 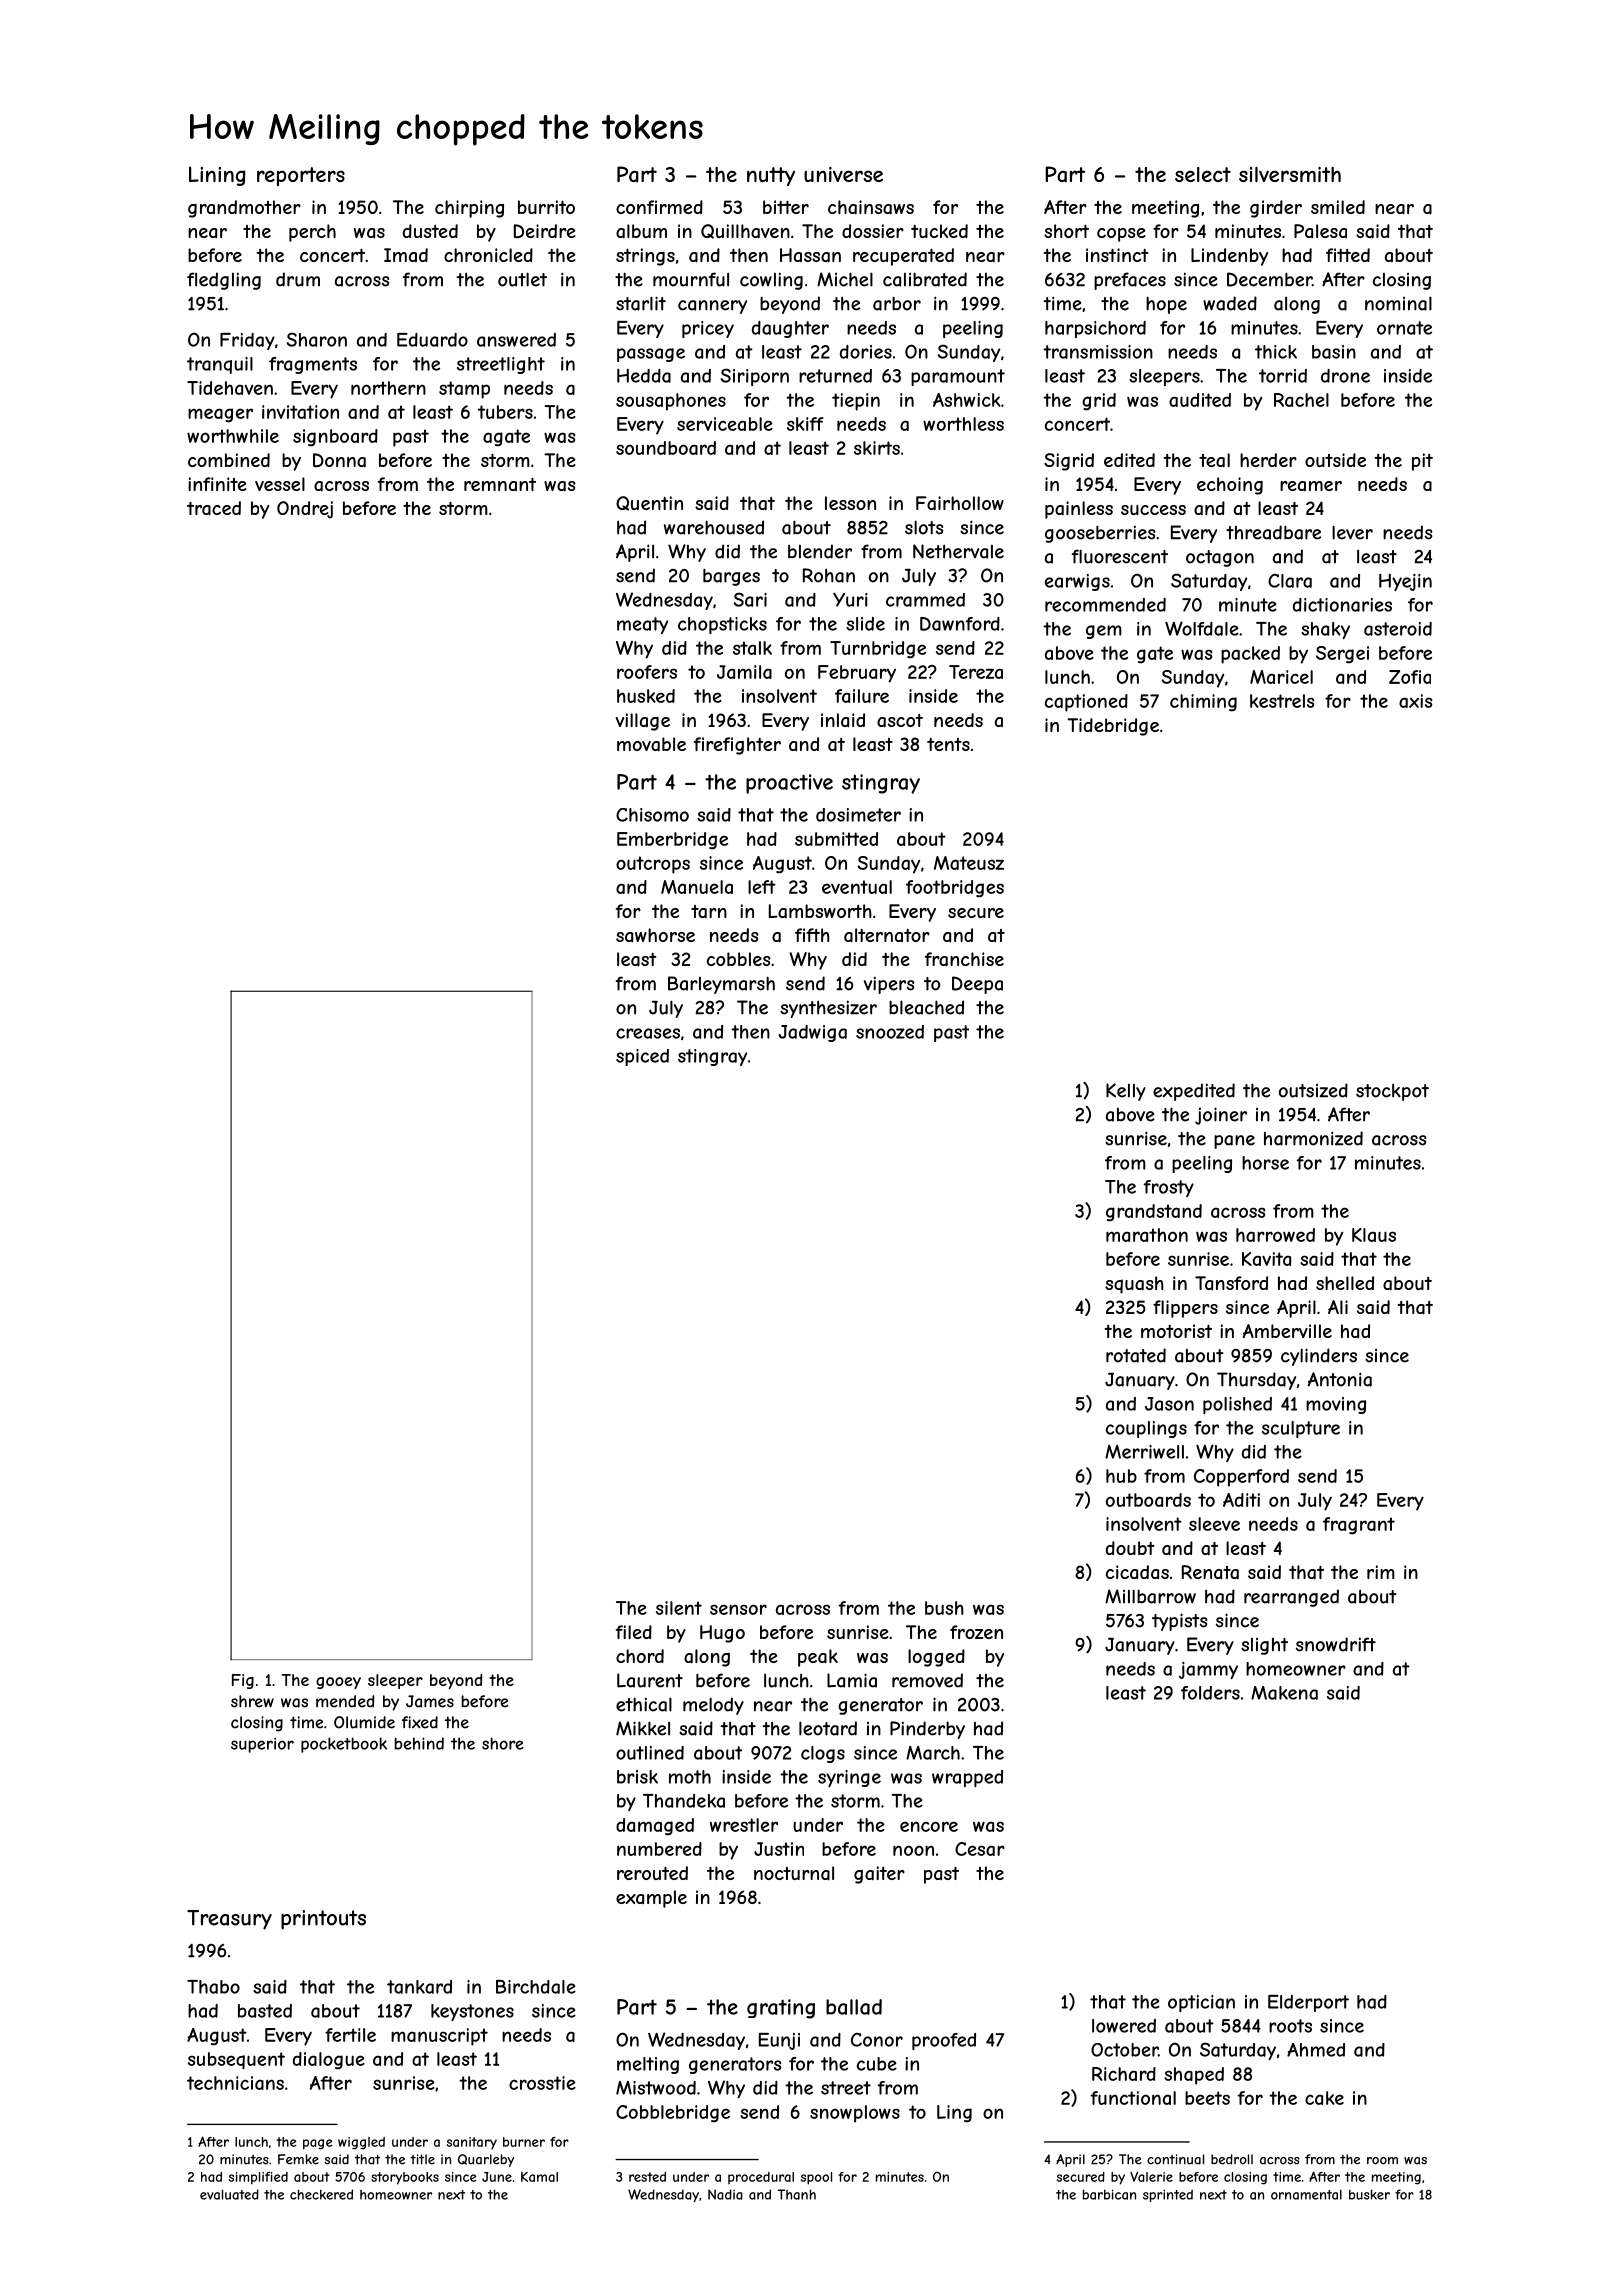 I want to click on James, so click(x=430, y=1701).
